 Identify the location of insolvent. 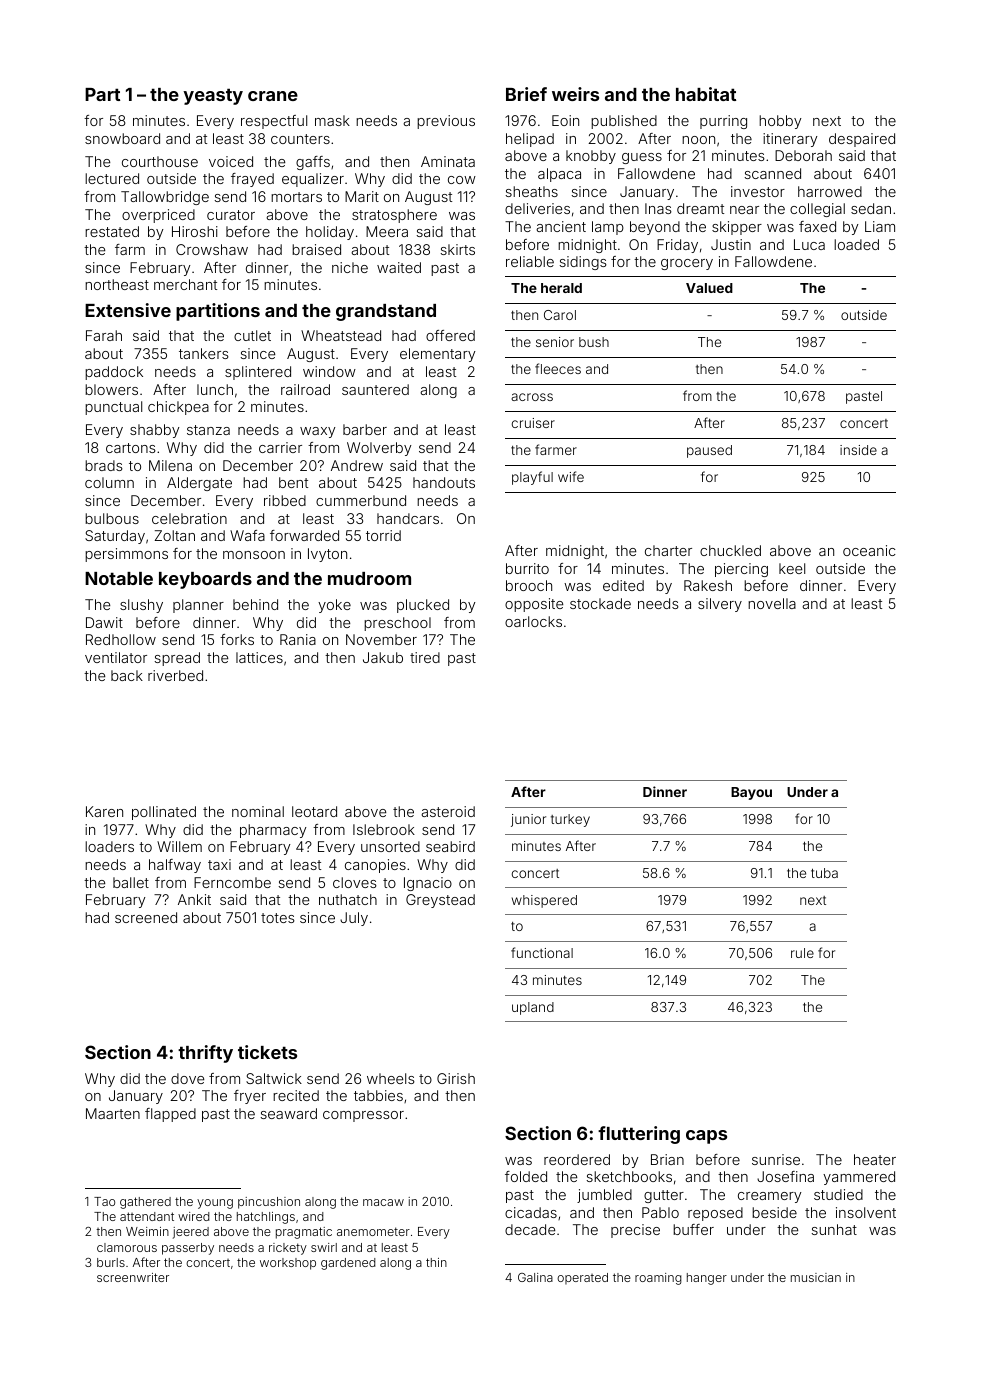
(866, 1212).
